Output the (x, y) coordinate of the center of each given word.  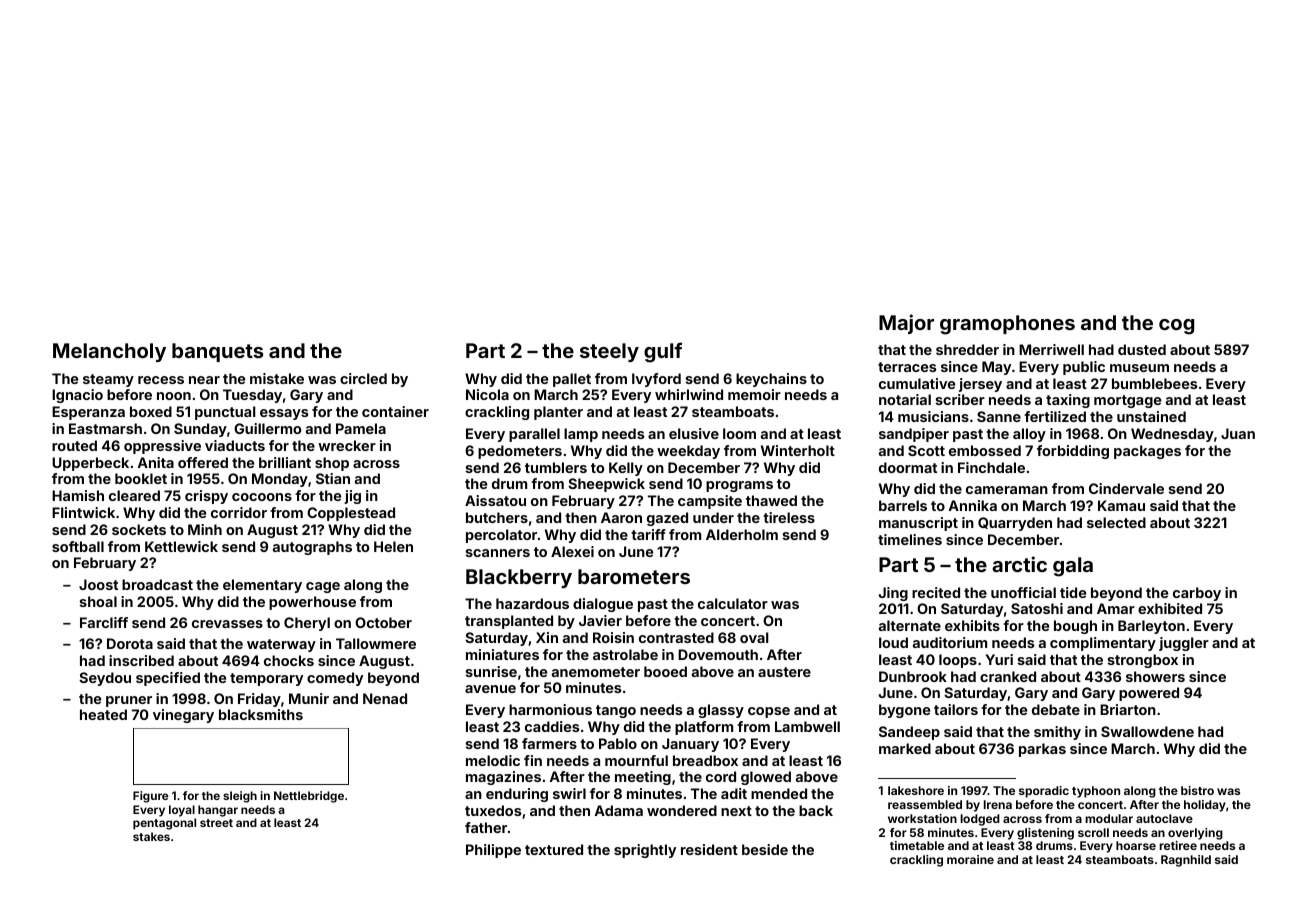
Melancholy (109, 352)
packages (1147, 452)
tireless (789, 517)
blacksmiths (261, 714)
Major (906, 324)
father (486, 827)
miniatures (502, 654)
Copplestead (351, 514)
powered (1149, 694)
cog (1176, 327)
